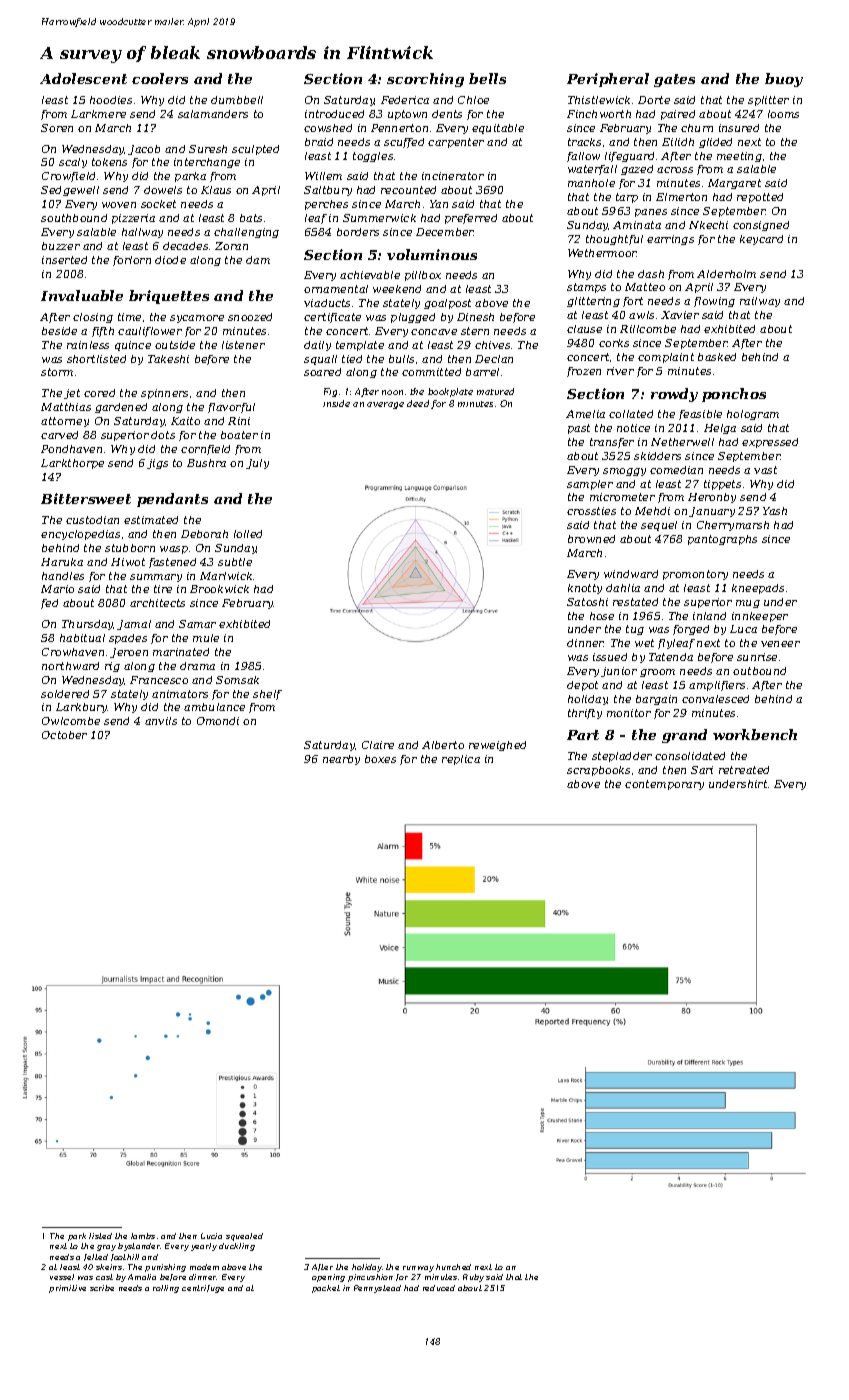  I want to click on boxes, so click(380, 759).
